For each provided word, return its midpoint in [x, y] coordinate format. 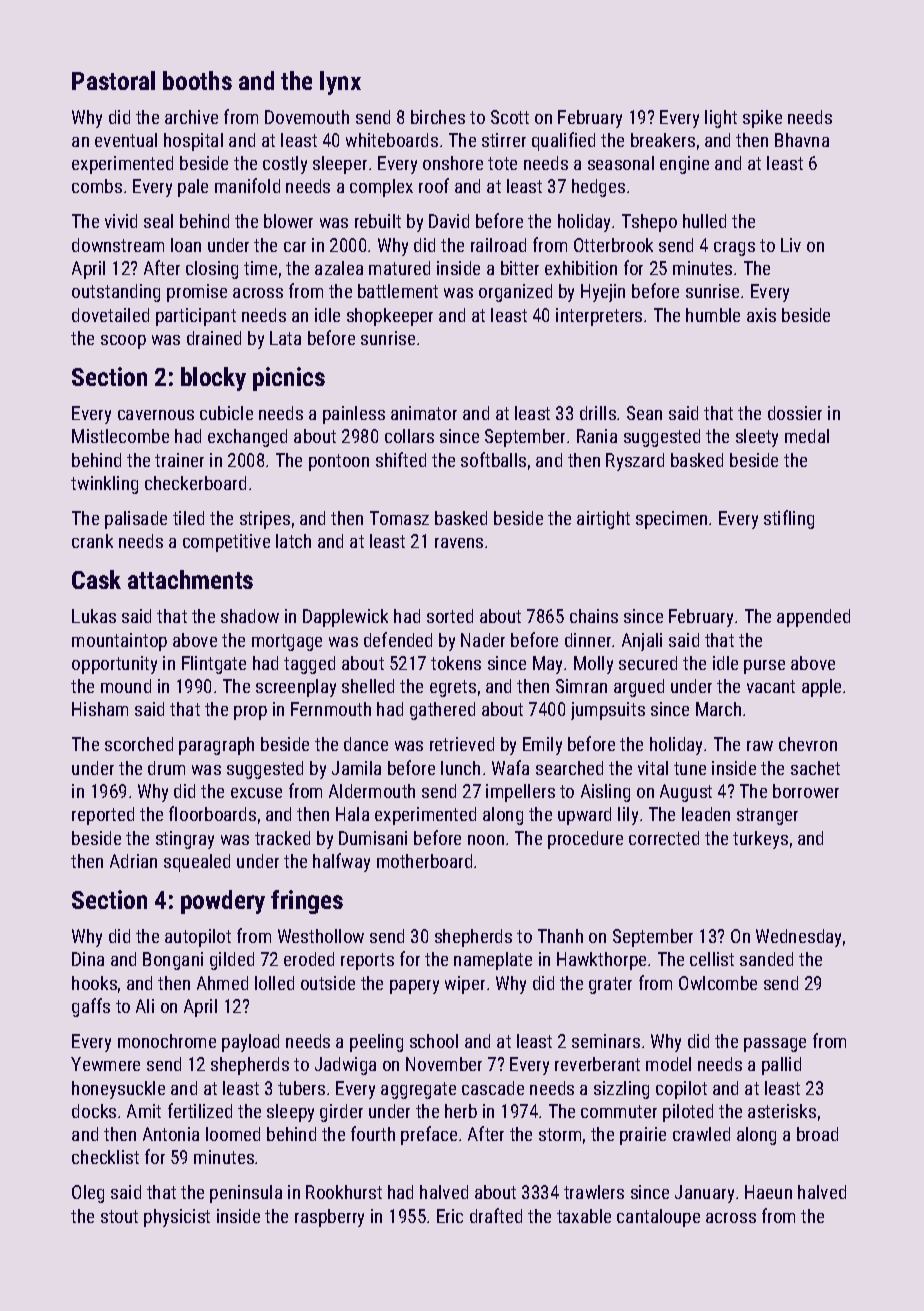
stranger [767, 816]
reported [103, 816]
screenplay [296, 688]
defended [398, 639]
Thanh [560, 936]
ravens [459, 543]
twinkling [104, 485]
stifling [789, 519]
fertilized [200, 1110]
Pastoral [113, 80]
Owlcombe [718, 983]
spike [762, 119]
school [434, 1041]
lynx [340, 83]
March [718, 709]
